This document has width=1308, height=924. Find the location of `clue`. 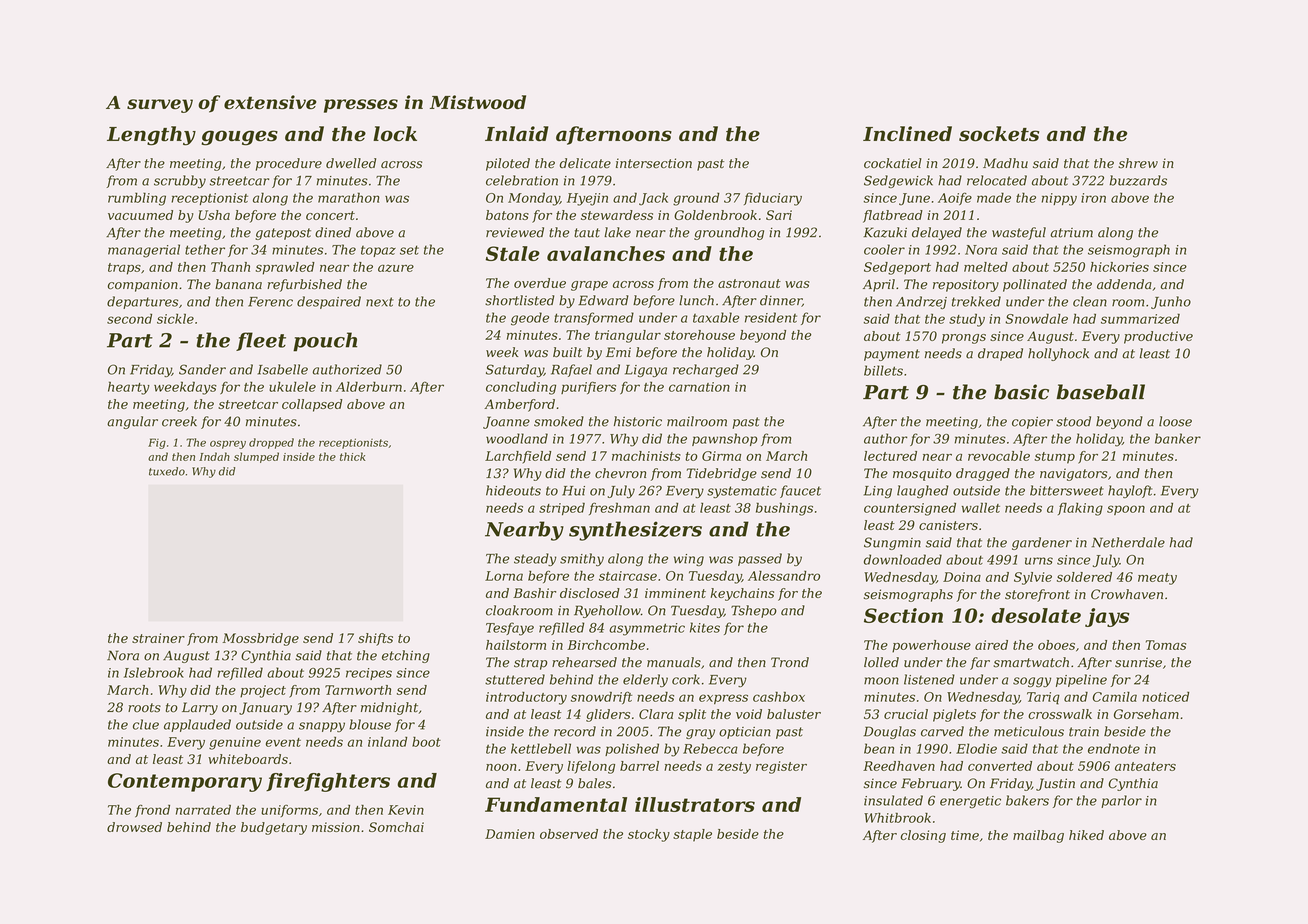

clue is located at coordinates (146, 724).
